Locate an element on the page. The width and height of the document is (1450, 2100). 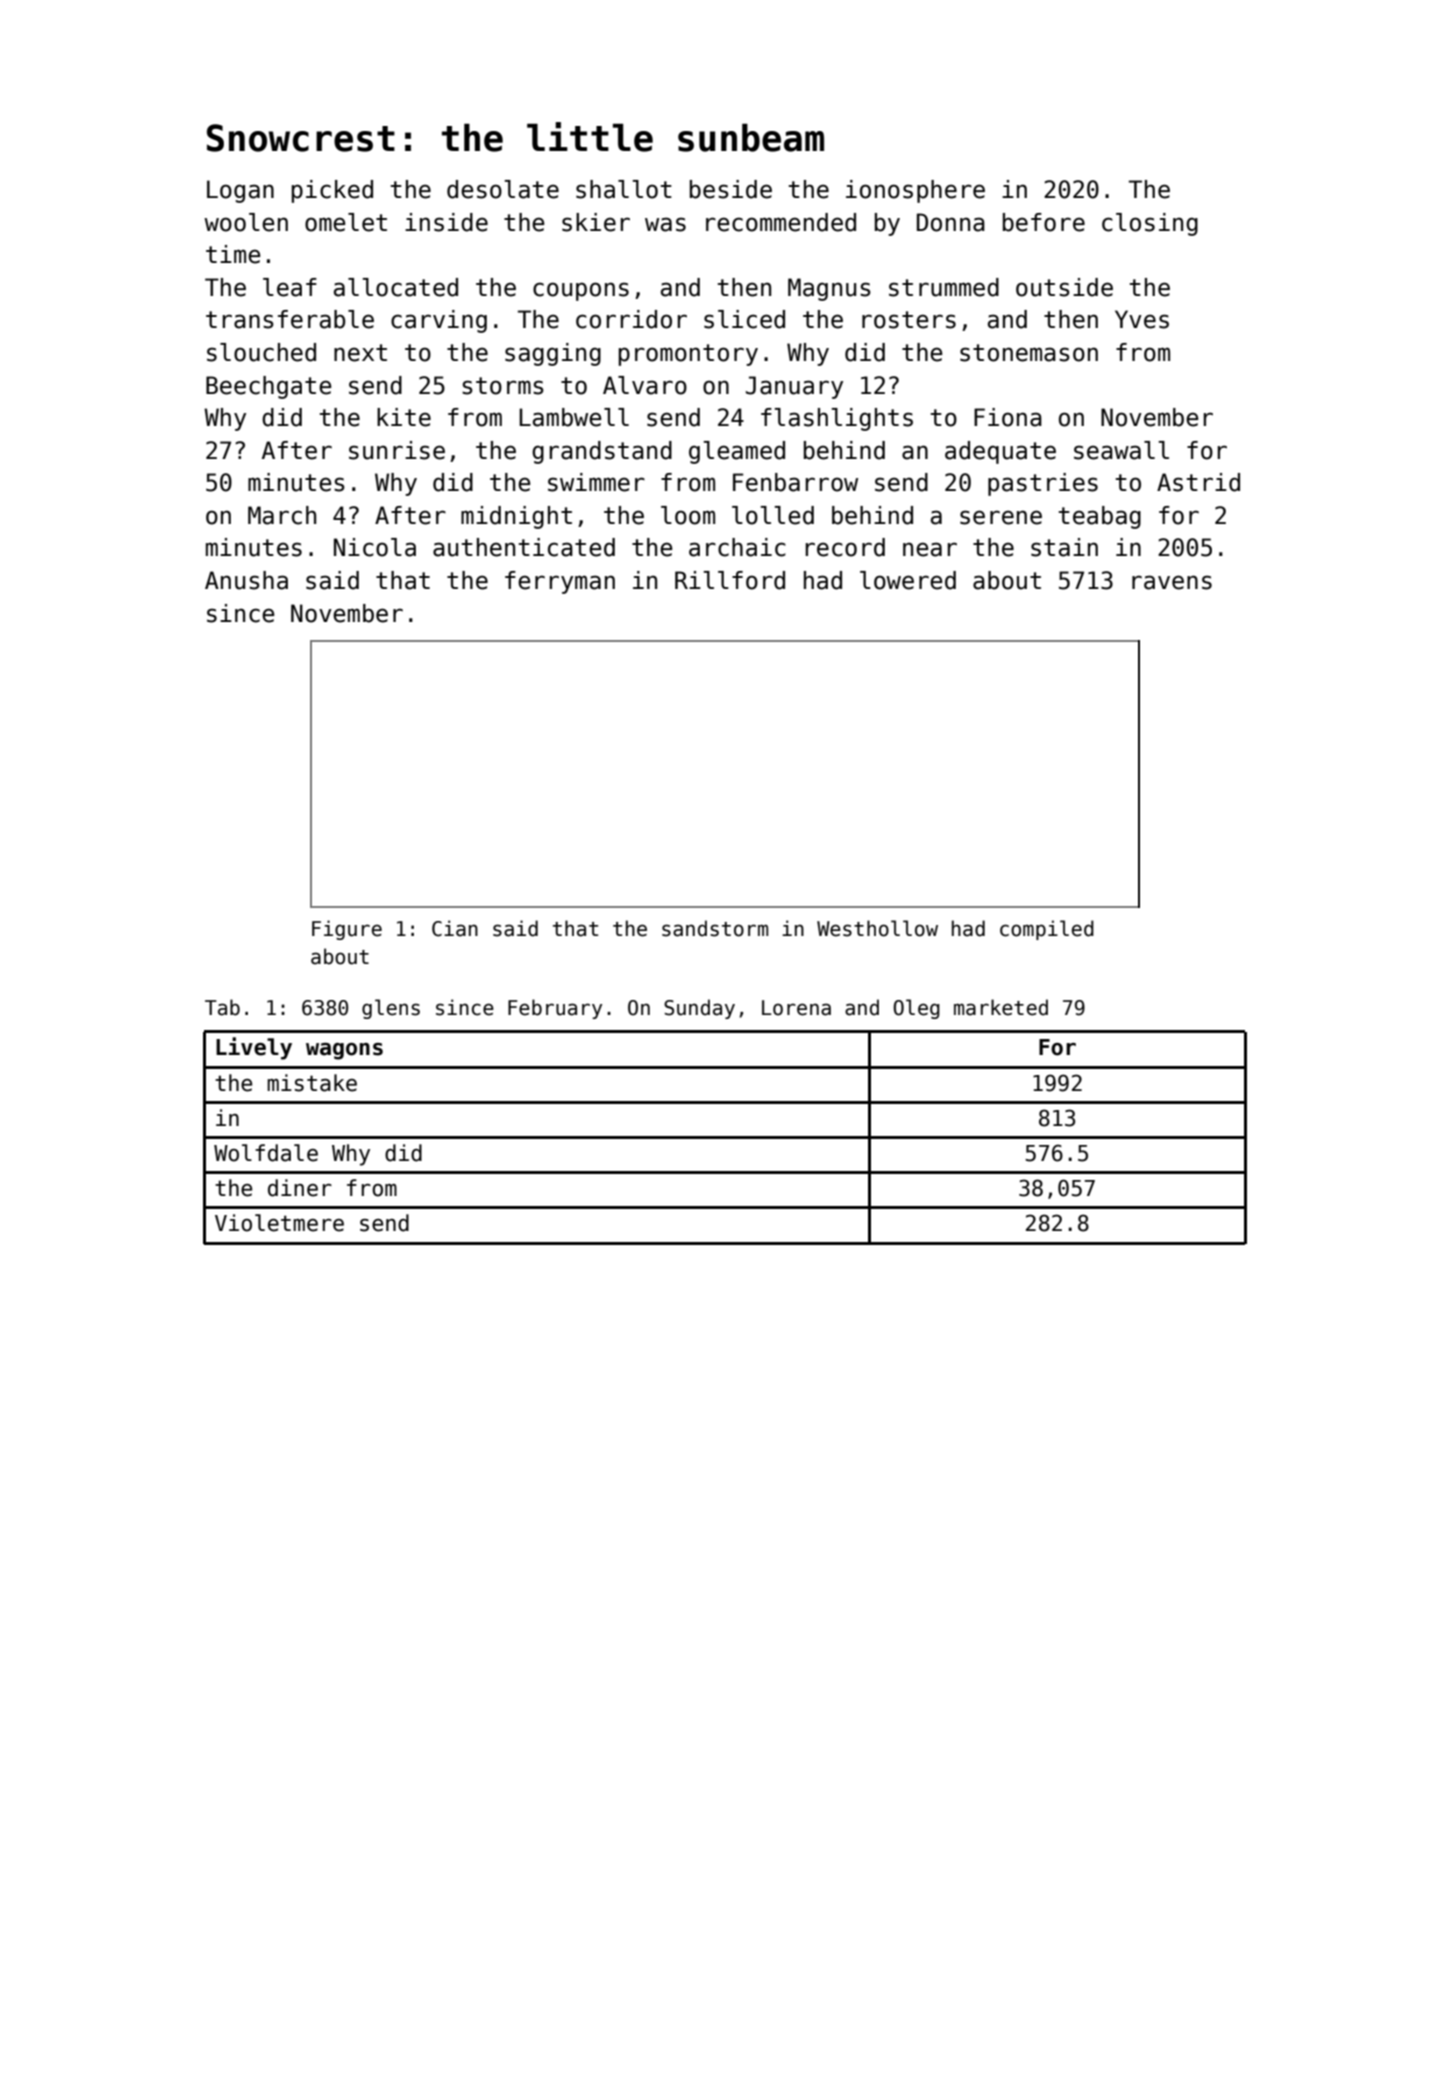
desolate is located at coordinates (503, 189).
